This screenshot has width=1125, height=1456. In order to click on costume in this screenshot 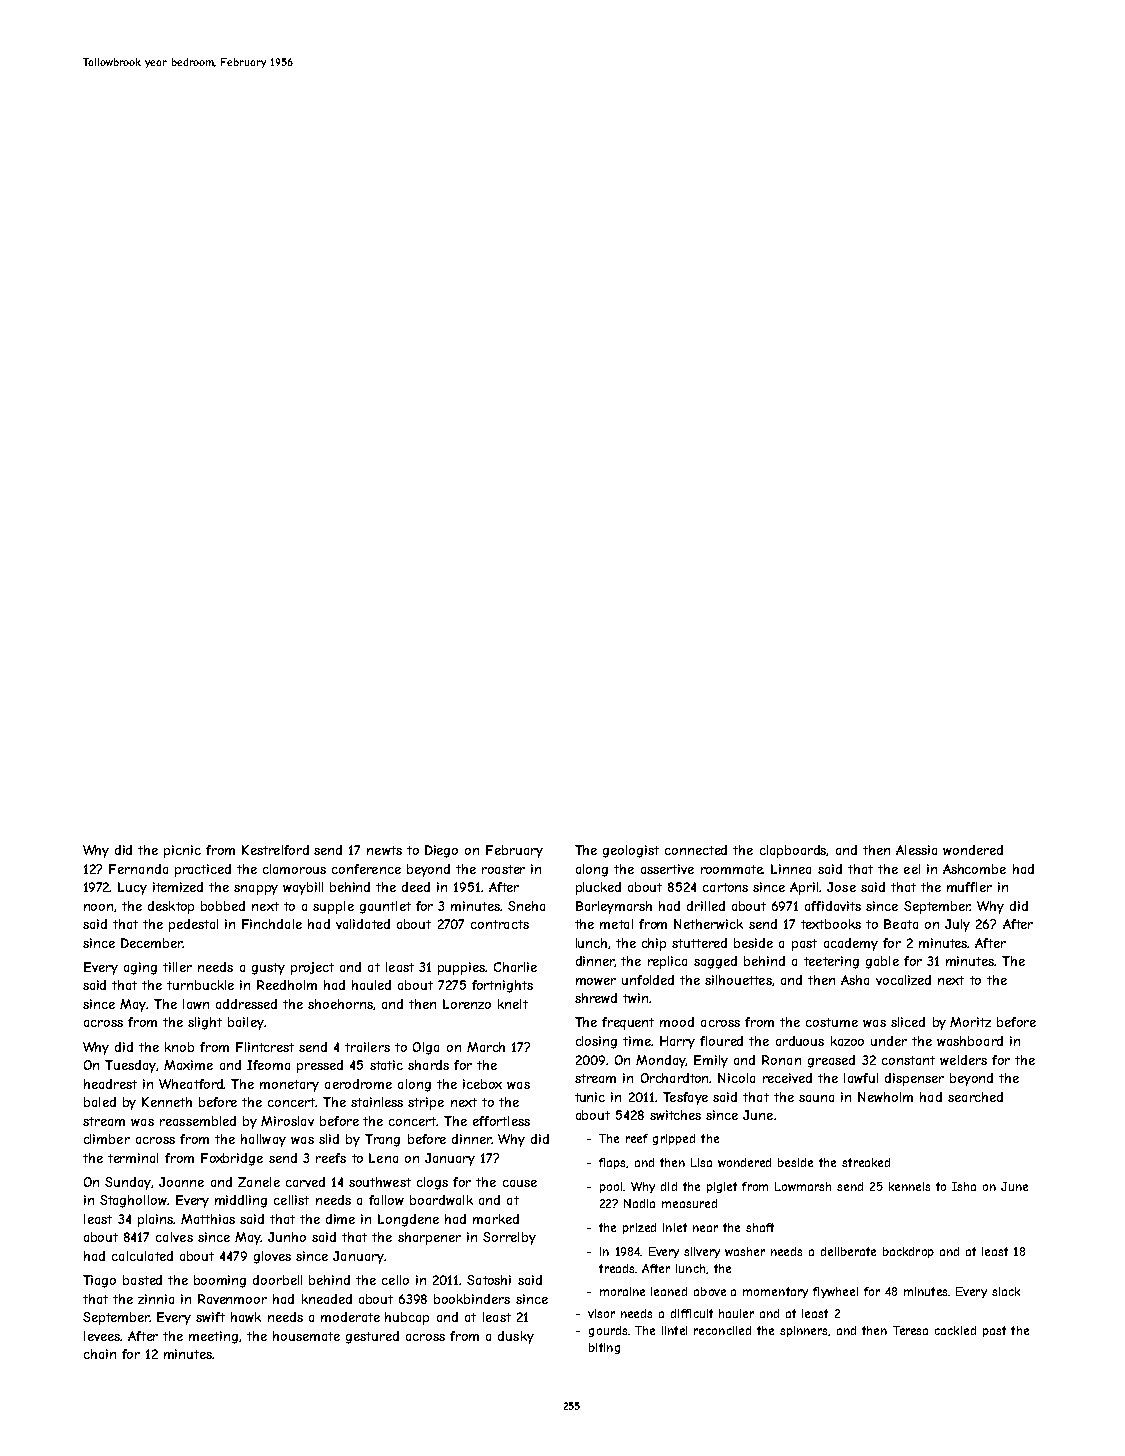, I will do `click(832, 1022)`.
